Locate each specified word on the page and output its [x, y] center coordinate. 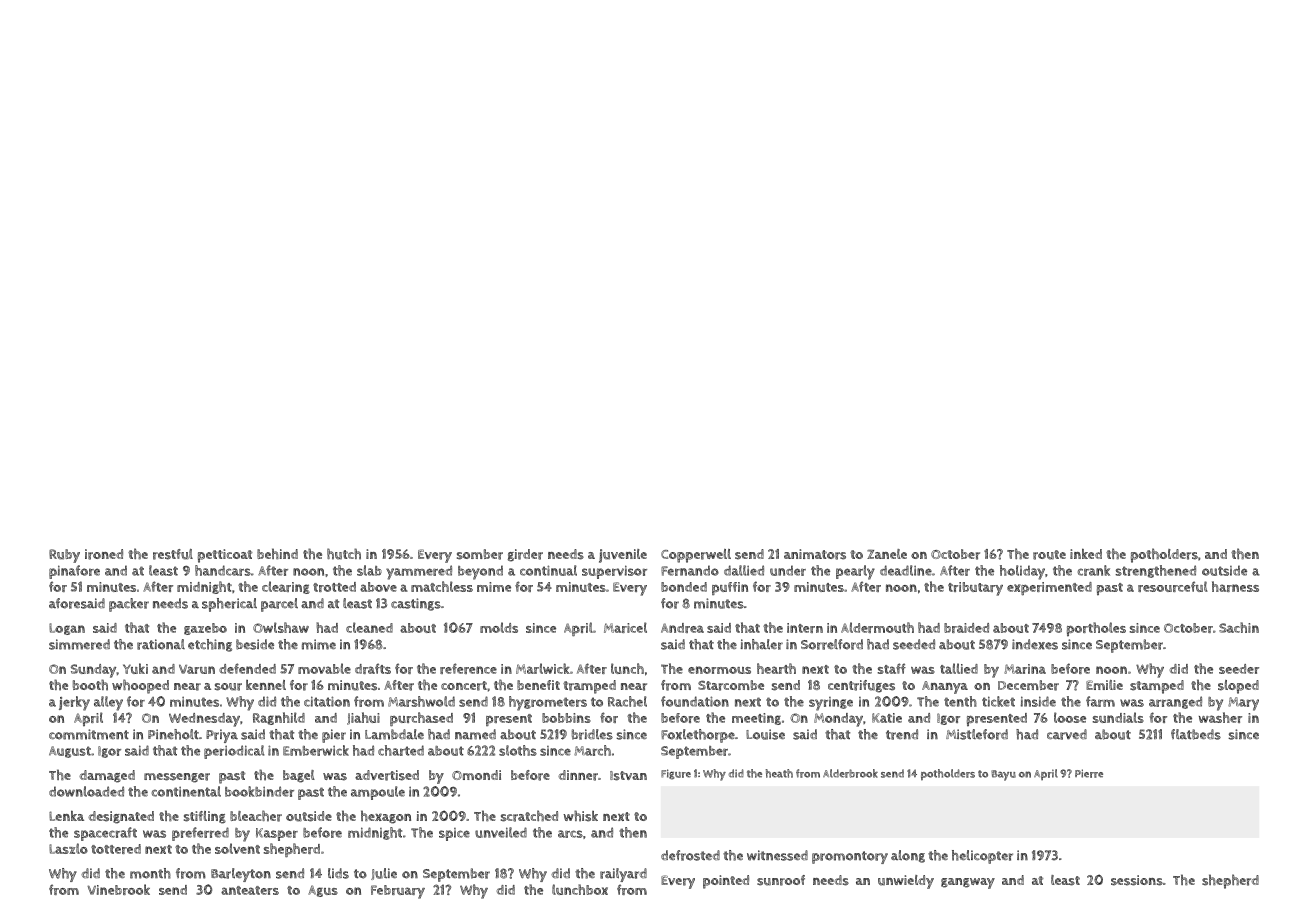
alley [108, 703]
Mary [1243, 704]
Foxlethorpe [698, 736]
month [150, 873]
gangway [968, 883]
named [475, 734]
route [1049, 555]
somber [480, 554]
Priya [222, 736]
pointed [726, 882]
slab [369, 570]
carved [1067, 734]
